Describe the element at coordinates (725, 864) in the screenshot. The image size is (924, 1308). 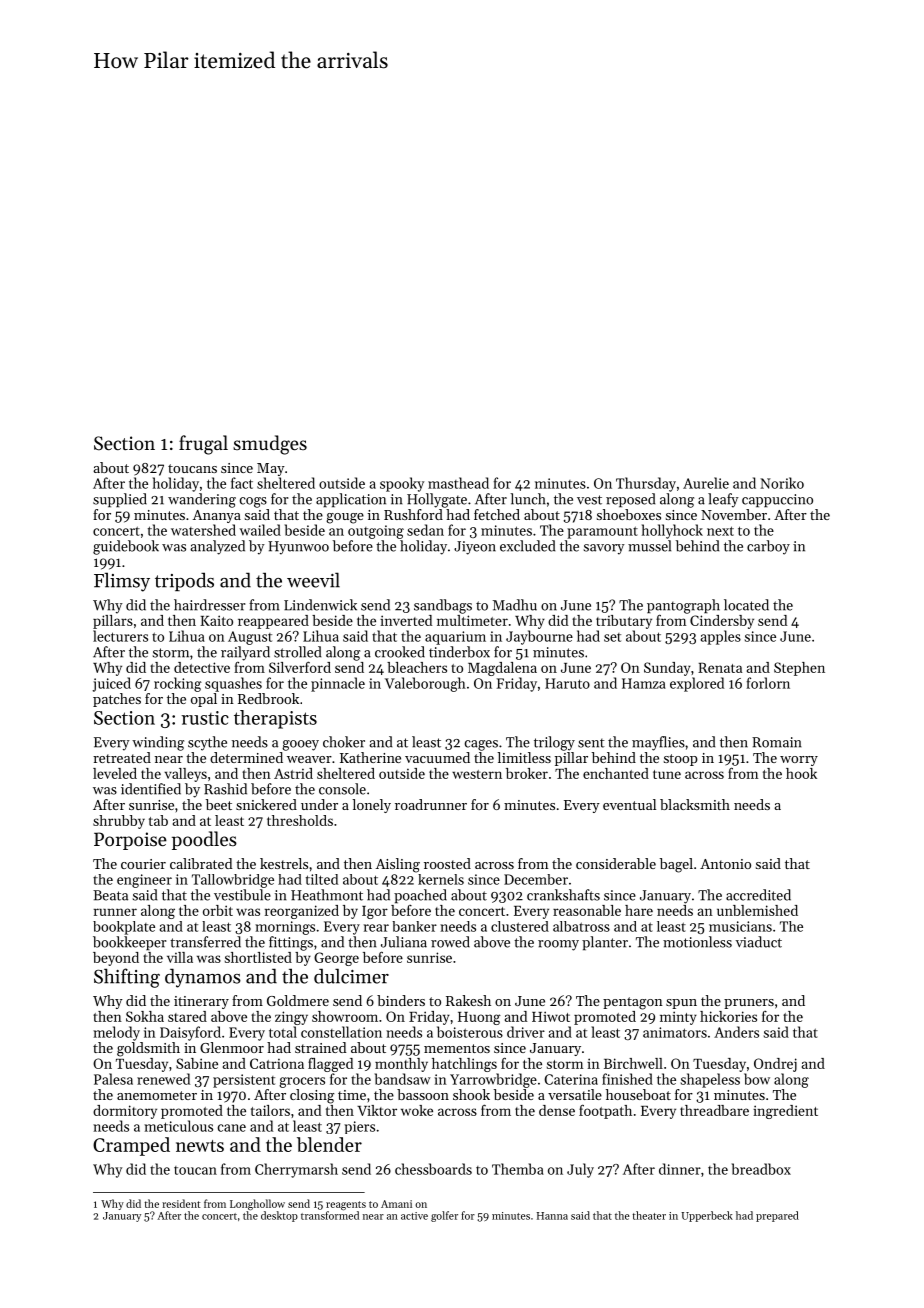
I see `Antonio` at that location.
